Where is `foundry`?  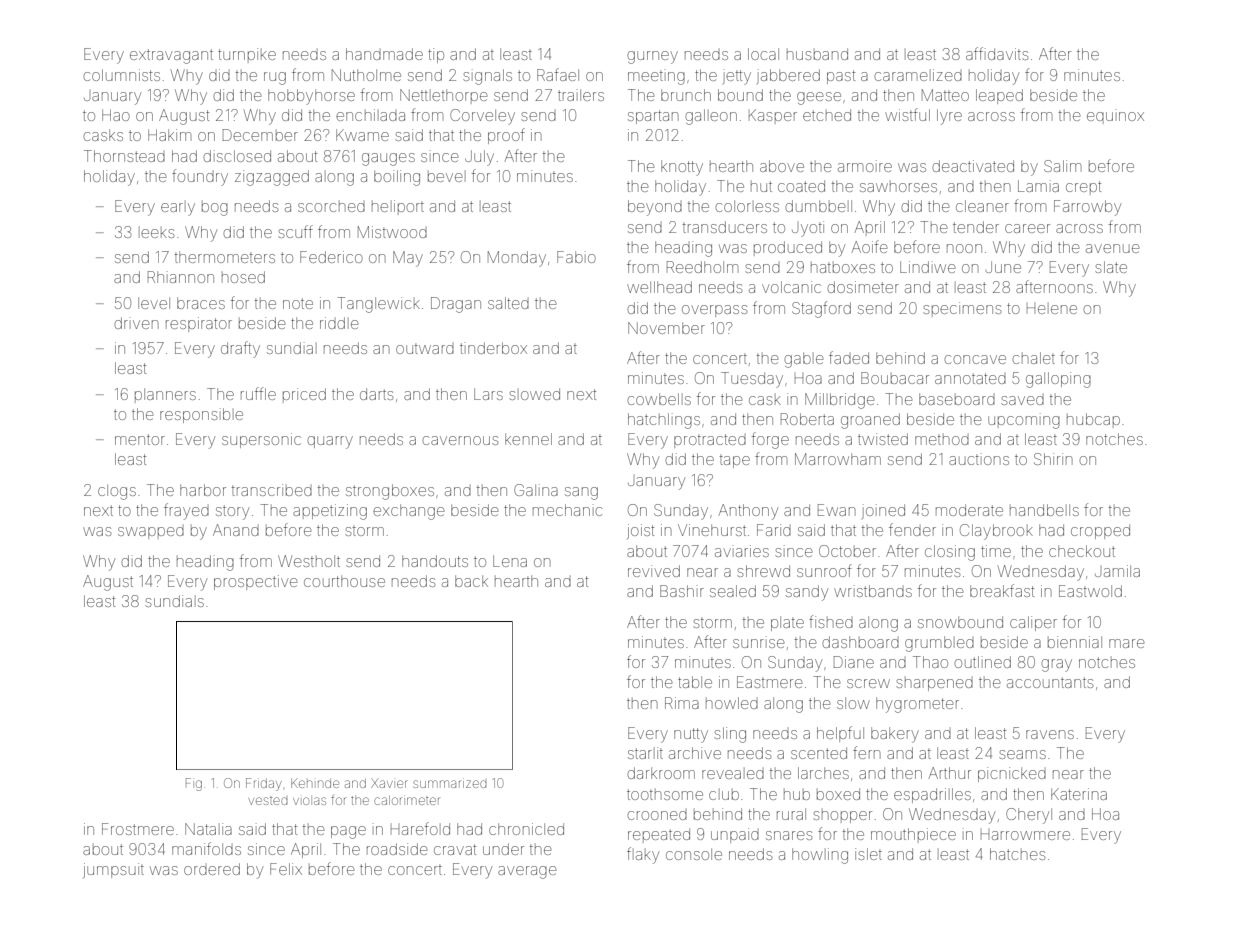
foundry is located at coordinates (200, 177).
